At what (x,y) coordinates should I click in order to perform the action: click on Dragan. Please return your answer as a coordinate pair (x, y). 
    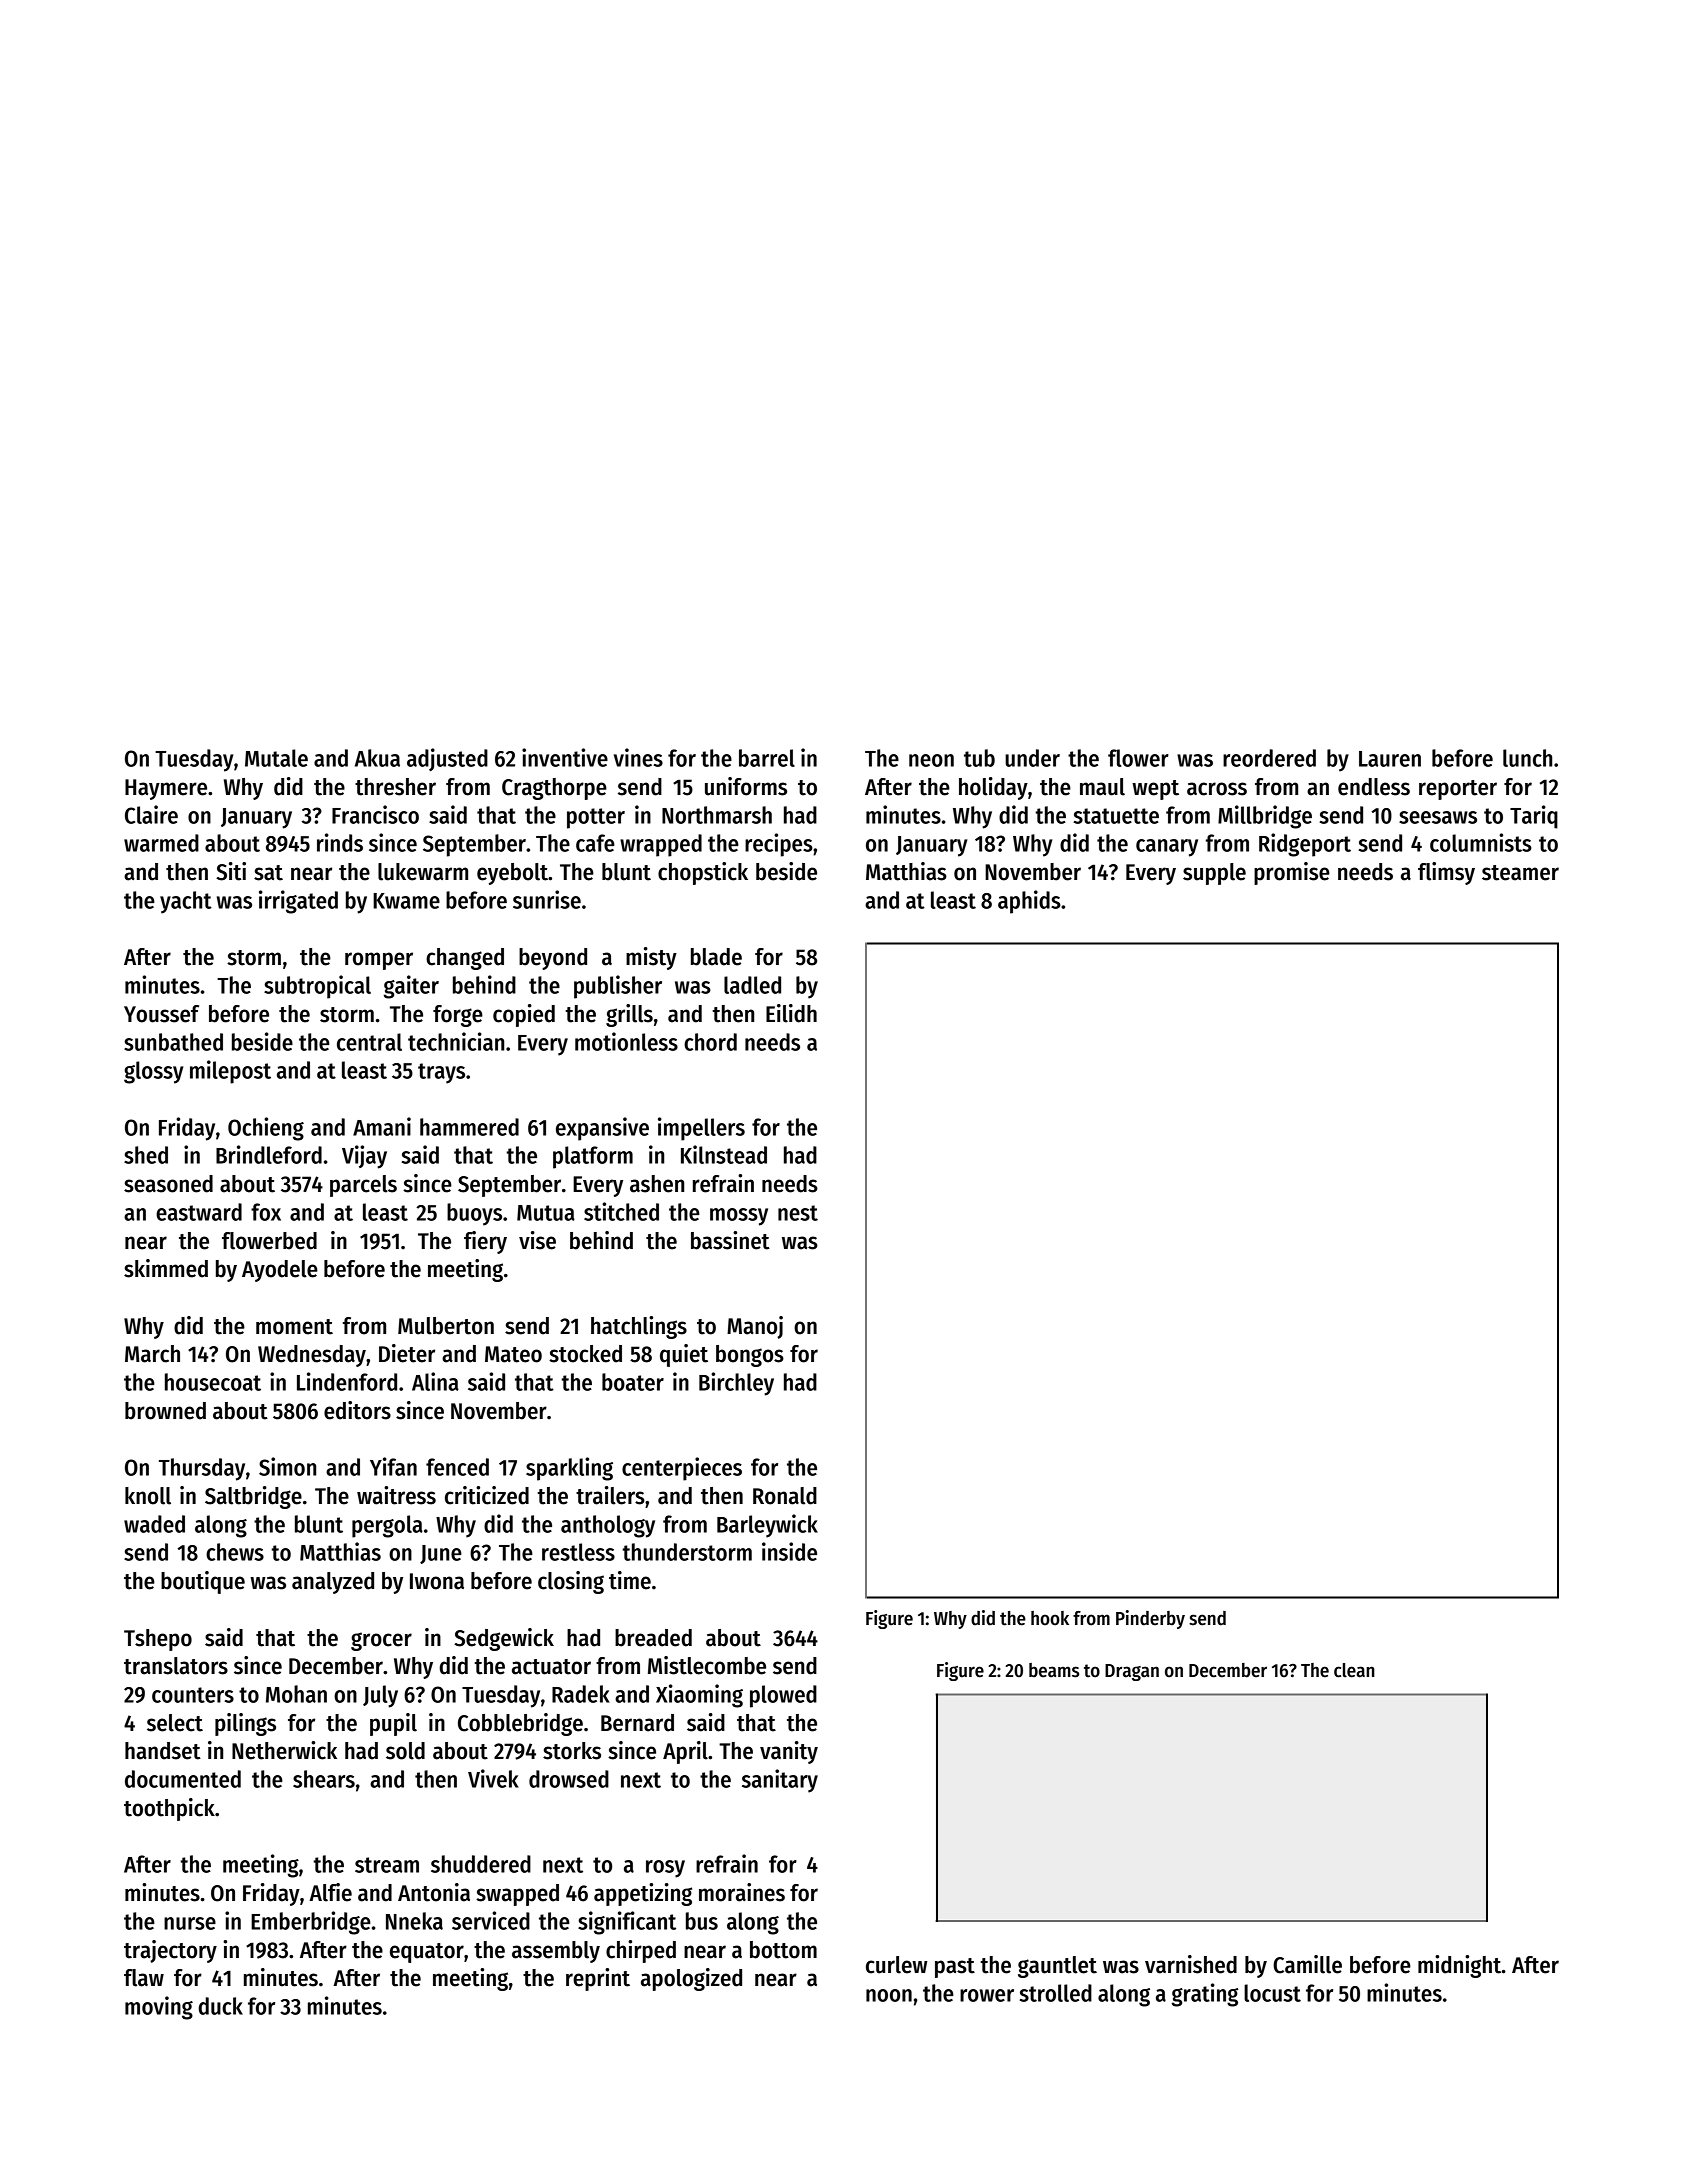
    Looking at the image, I should click on (1132, 1672).
